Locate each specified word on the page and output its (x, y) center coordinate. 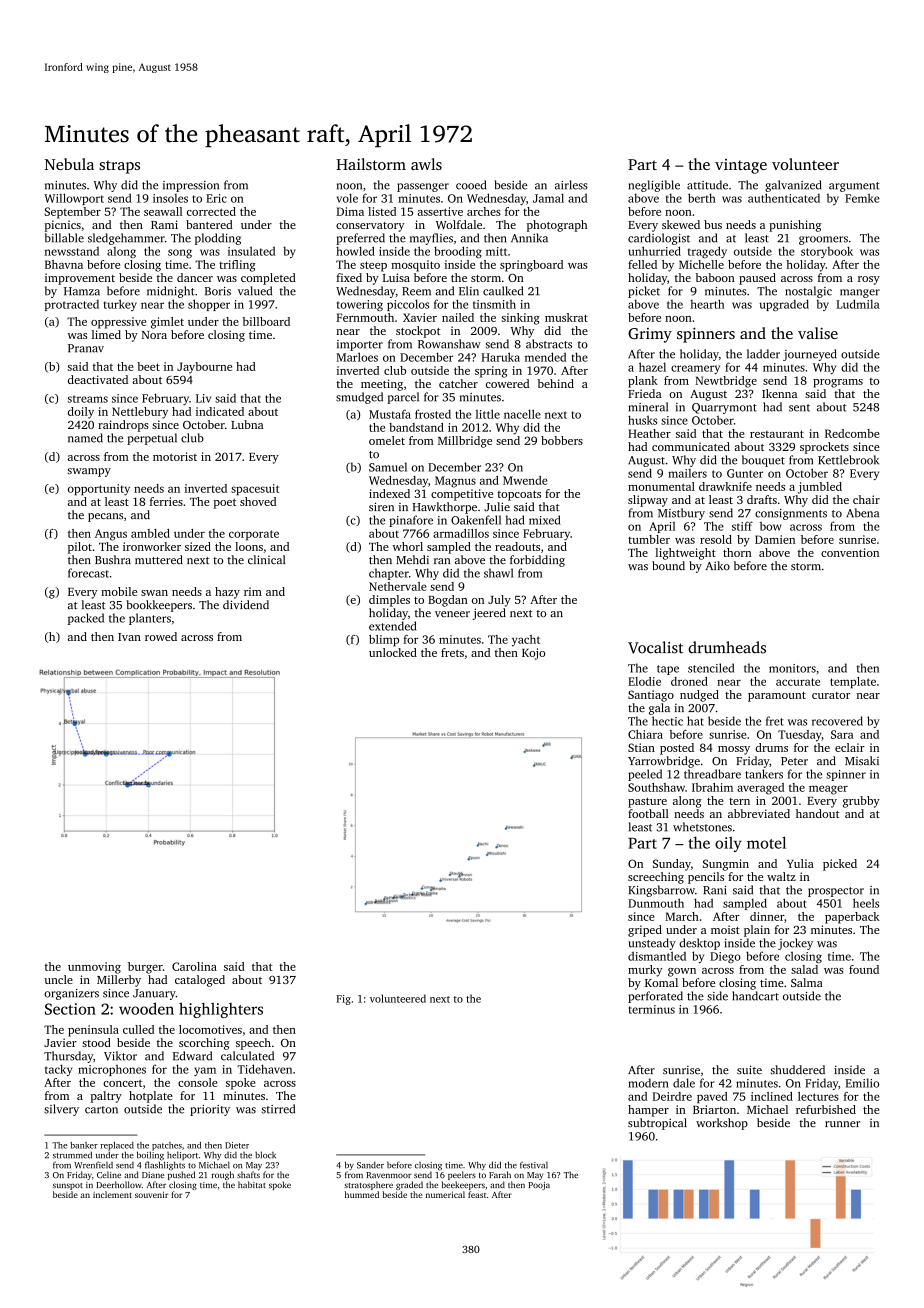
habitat (252, 1184)
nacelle (522, 414)
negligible (654, 186)
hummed (362, 1194)
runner (842, 1124)
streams (88, 399)
